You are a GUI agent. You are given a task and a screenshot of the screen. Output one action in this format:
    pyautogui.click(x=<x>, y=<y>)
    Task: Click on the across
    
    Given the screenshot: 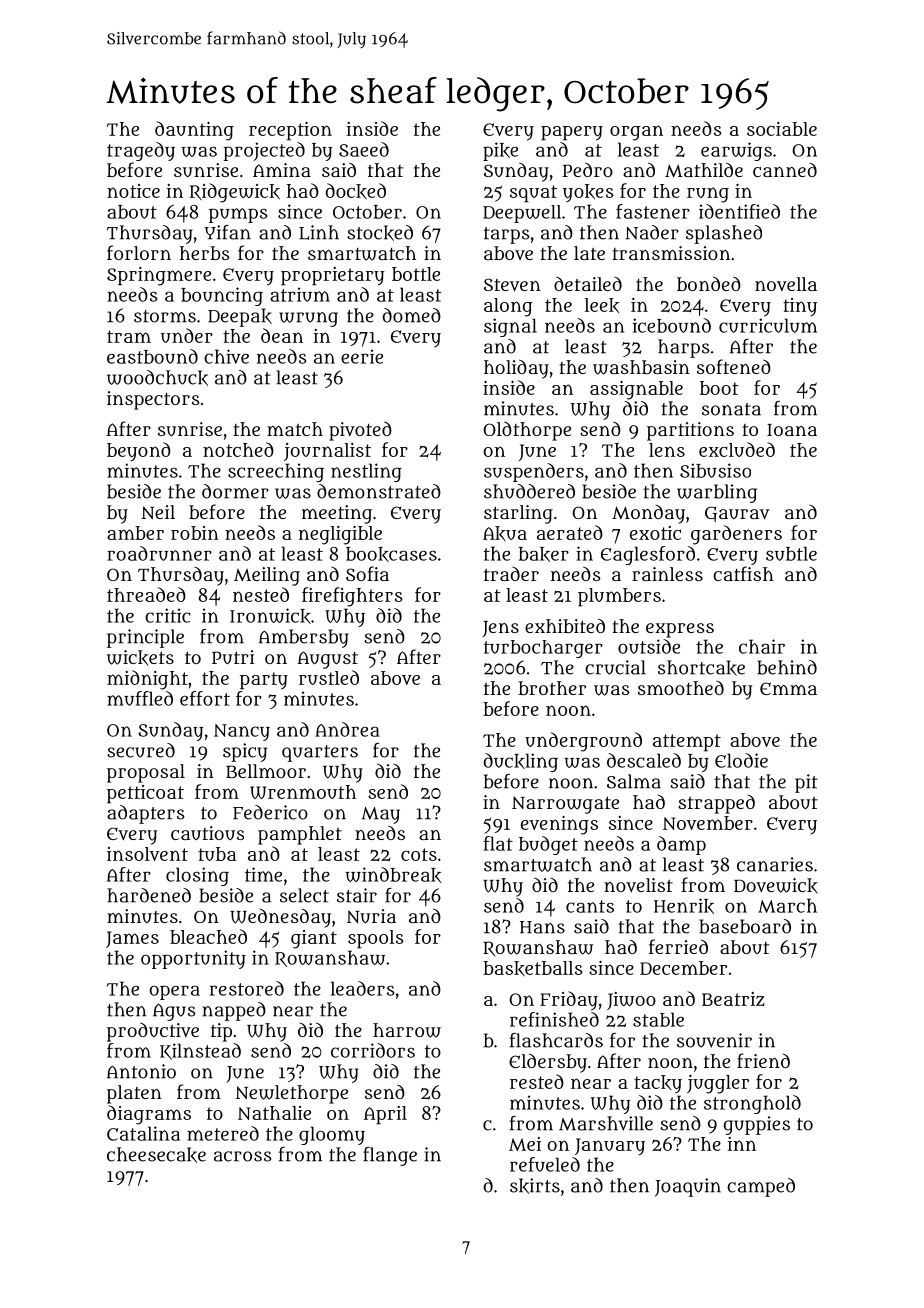 What is the action you would take?
    pyautogui.click(x=243, y=1156)
